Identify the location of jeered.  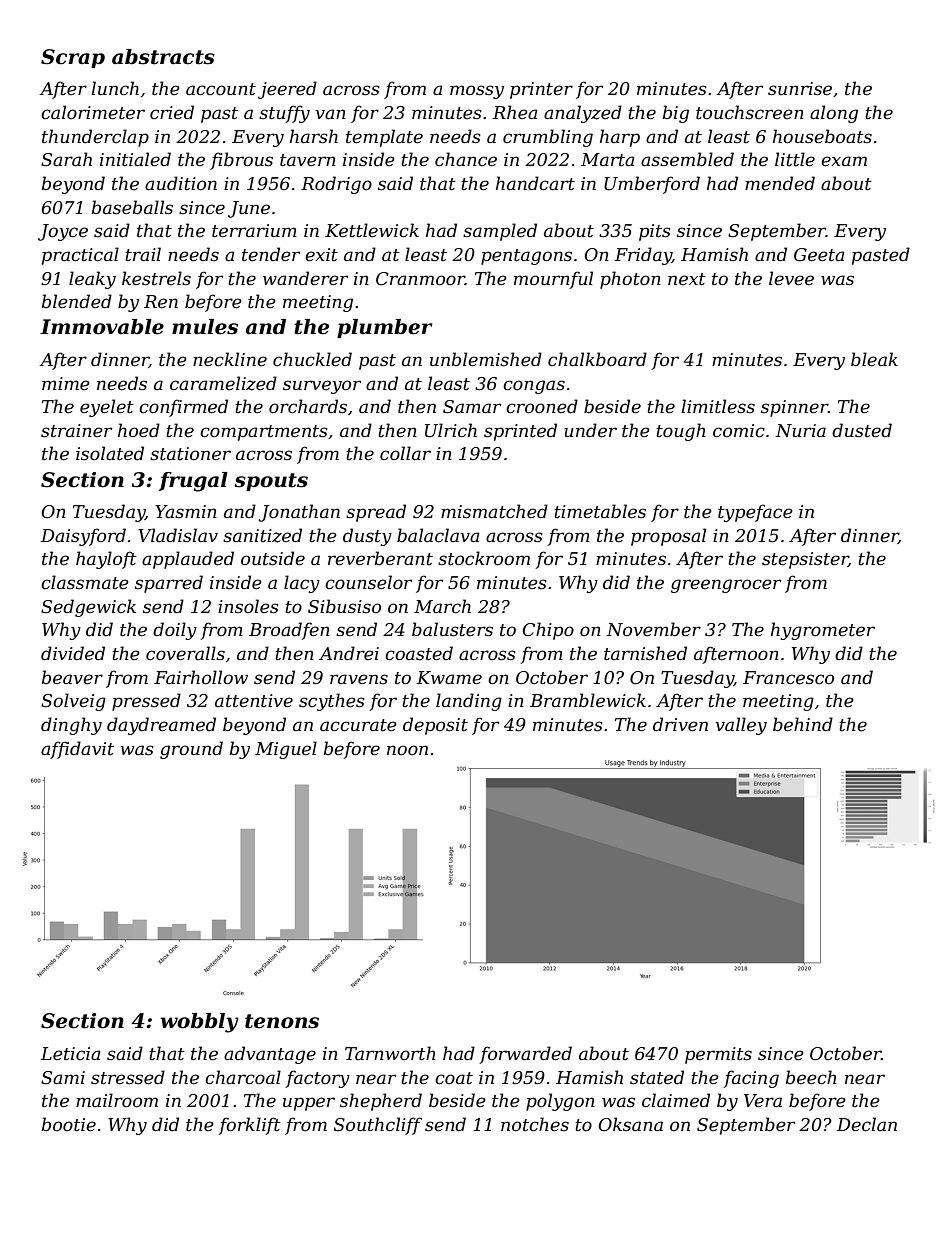
(287, 90).
